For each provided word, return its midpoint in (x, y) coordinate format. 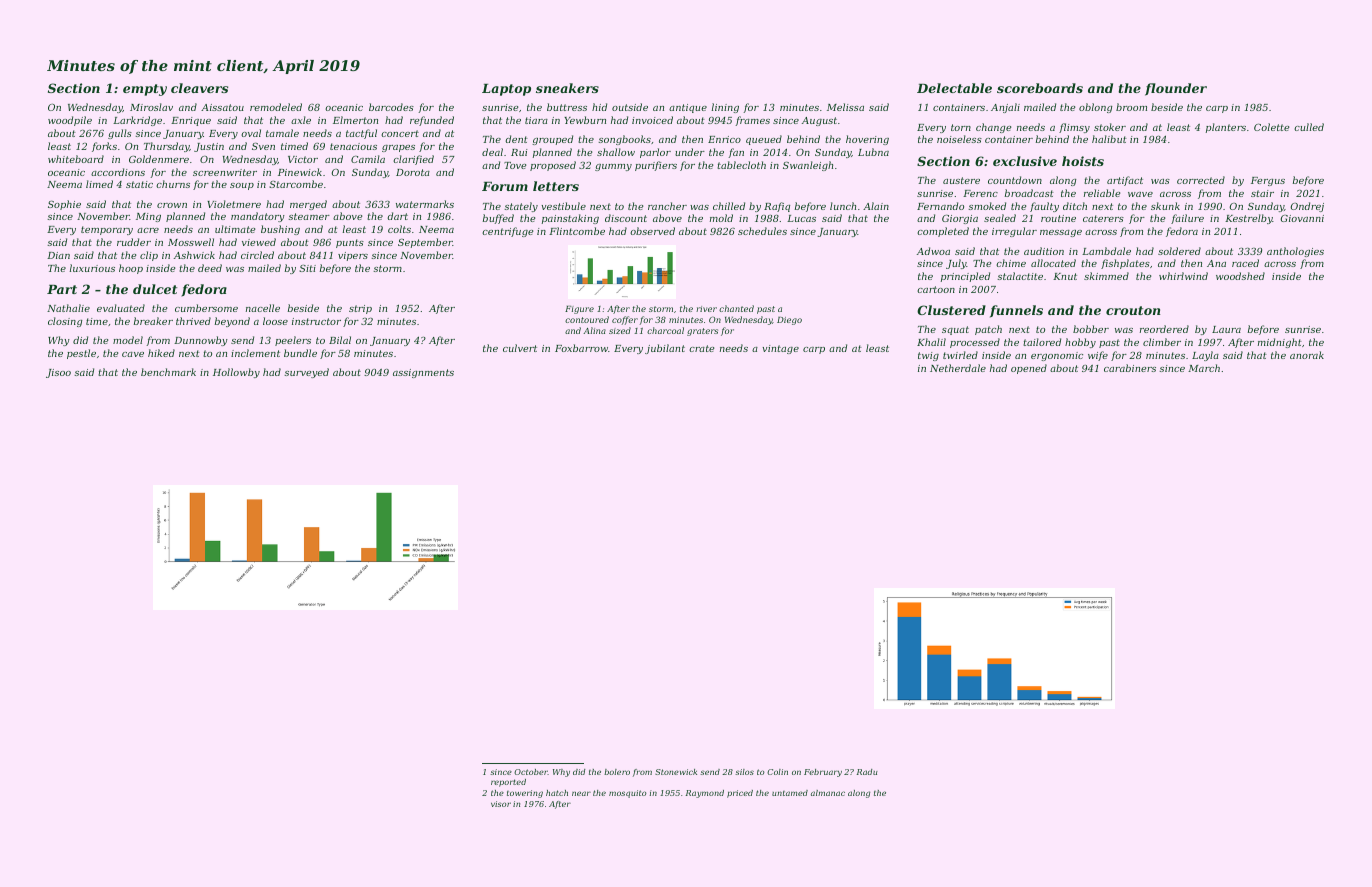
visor (501, 804)
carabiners (1130, 368)
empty (145, 90)
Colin (777, 772)
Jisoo (58, 373)
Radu (867, 772)
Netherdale (958, 368)
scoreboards (1040, 88)
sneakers (567, 88)
